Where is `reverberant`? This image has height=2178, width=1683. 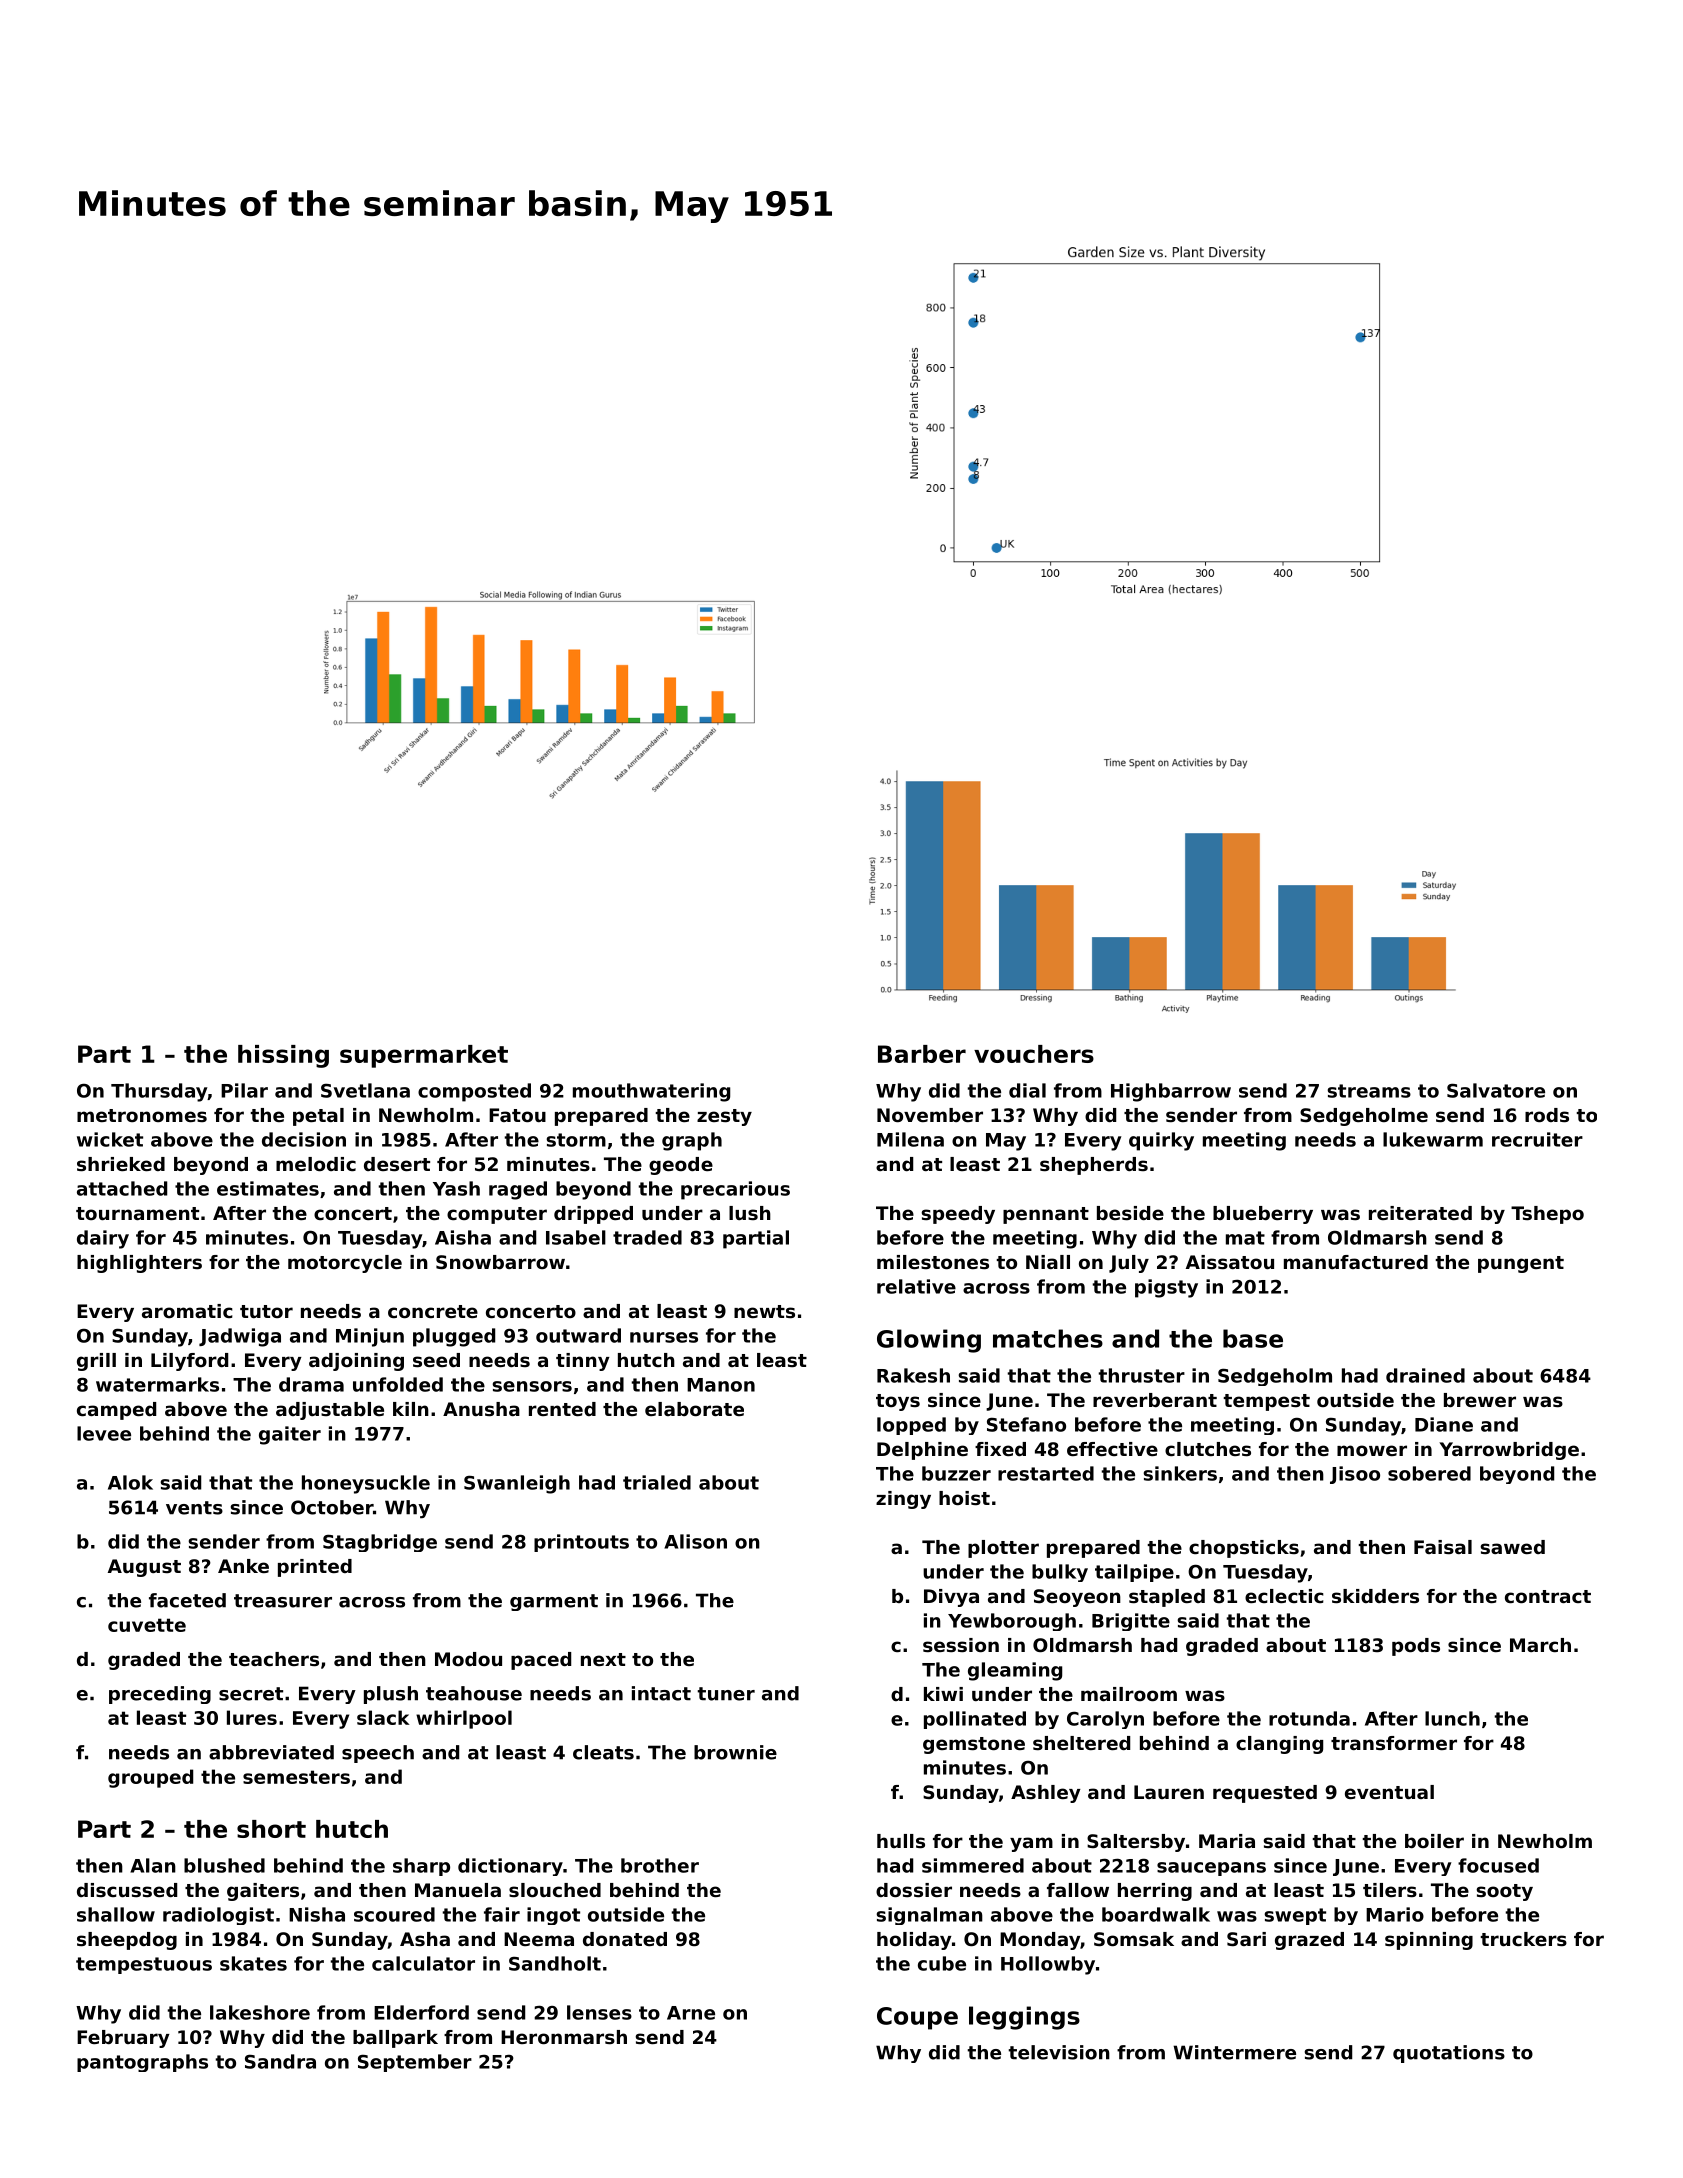
reverberant is located at coordinates (1155, 1400).
